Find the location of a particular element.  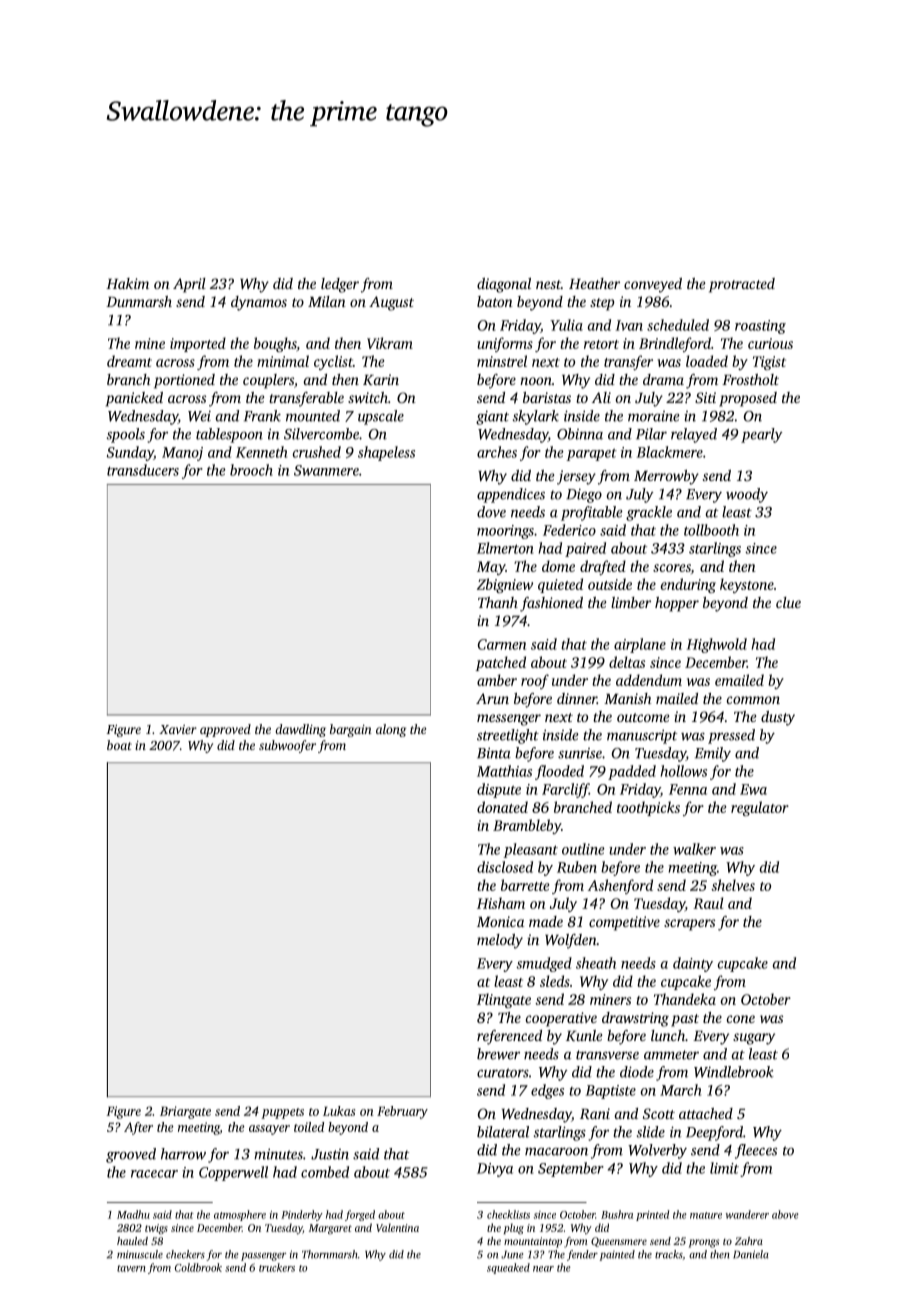

Merrowby is located at coordinates (666, 477).
